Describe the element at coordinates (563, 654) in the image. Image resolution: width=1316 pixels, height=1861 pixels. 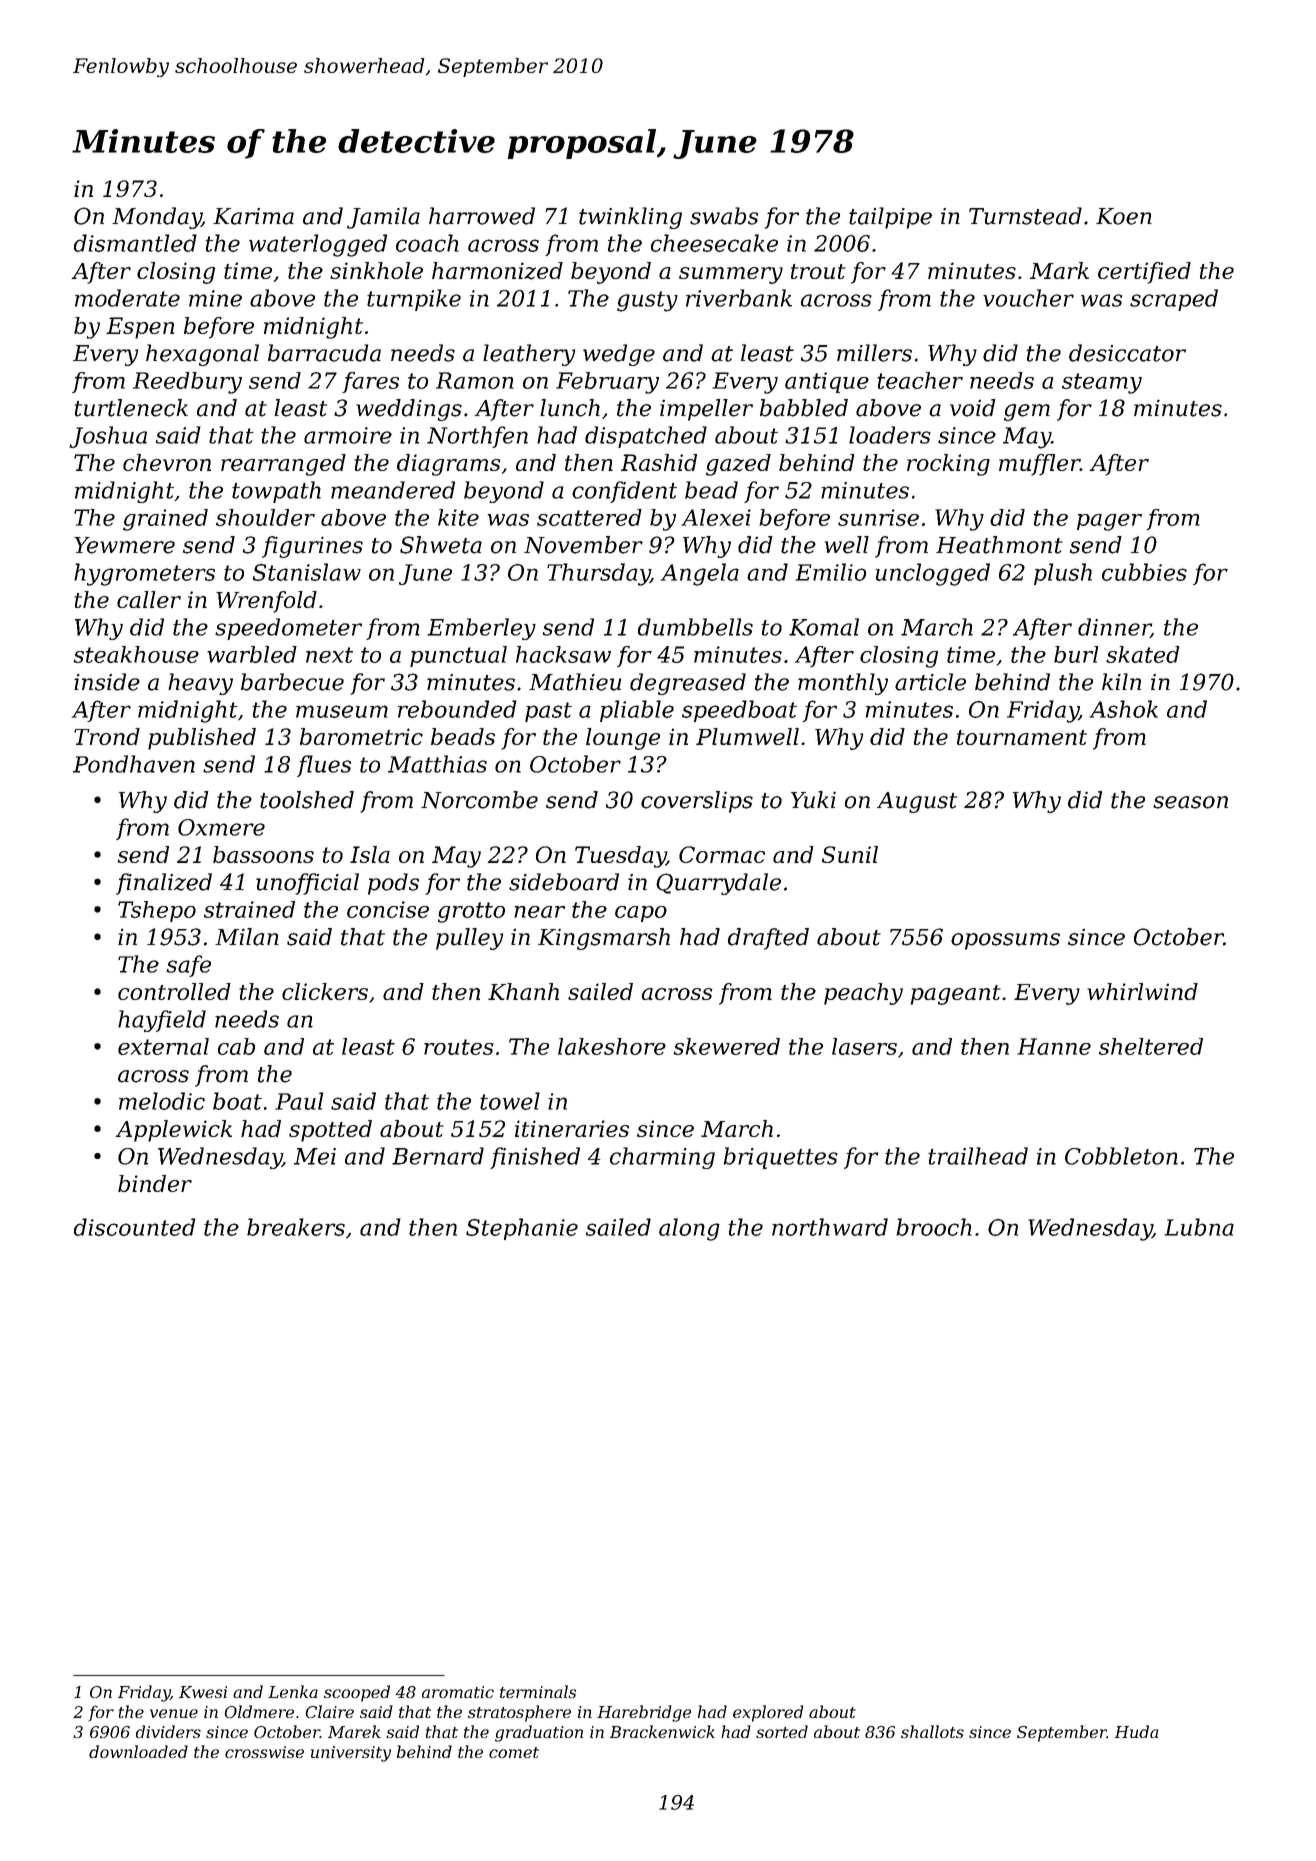
I see `hacksaw` at that location.
